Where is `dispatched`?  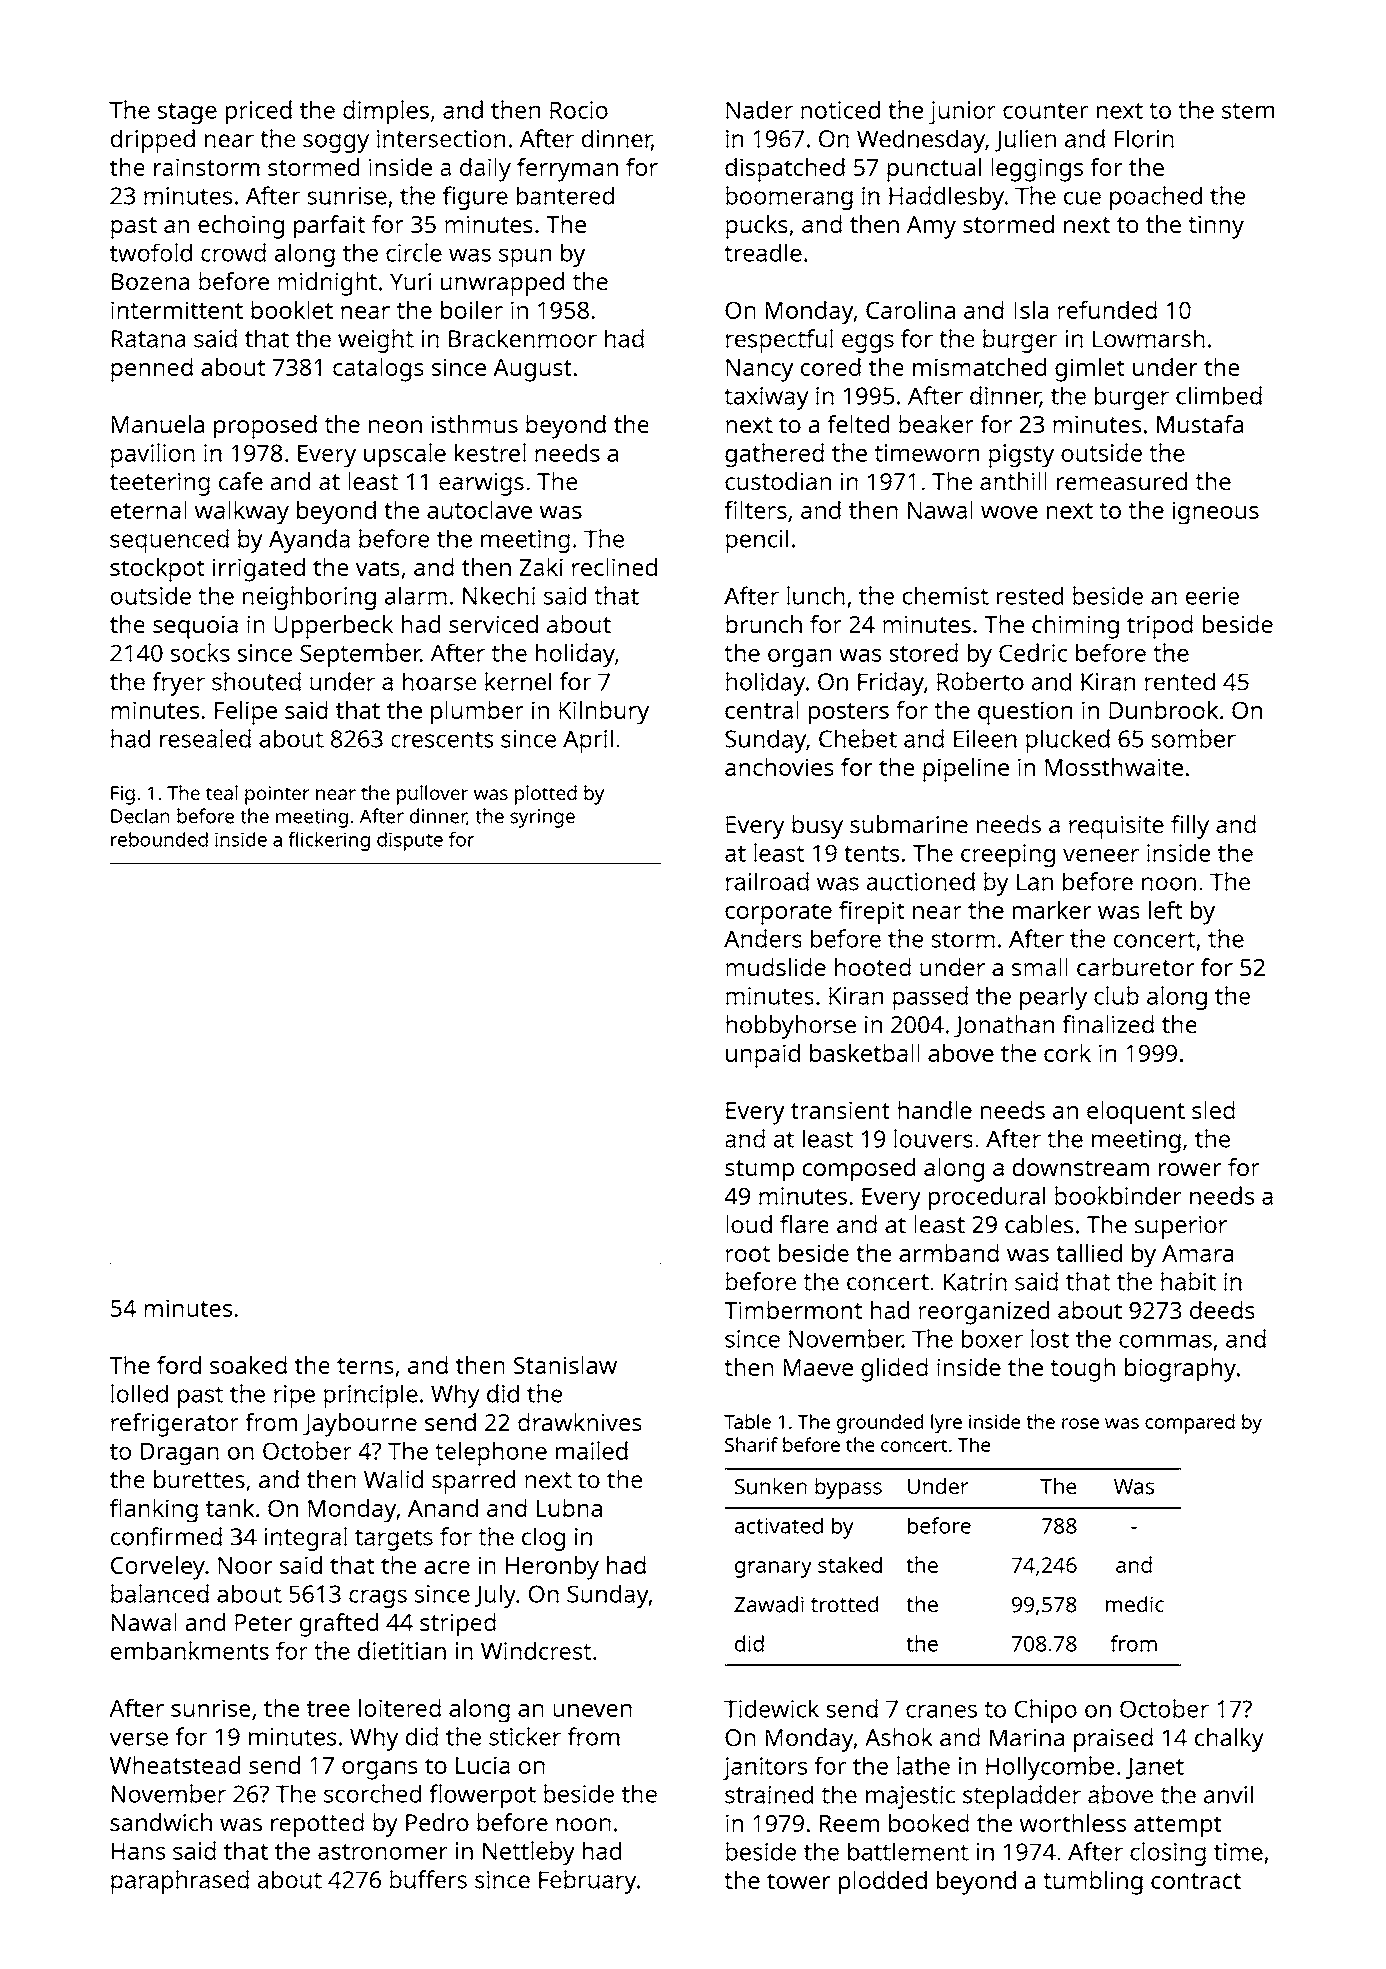 dispatched is located at coordinates (785, 170).
